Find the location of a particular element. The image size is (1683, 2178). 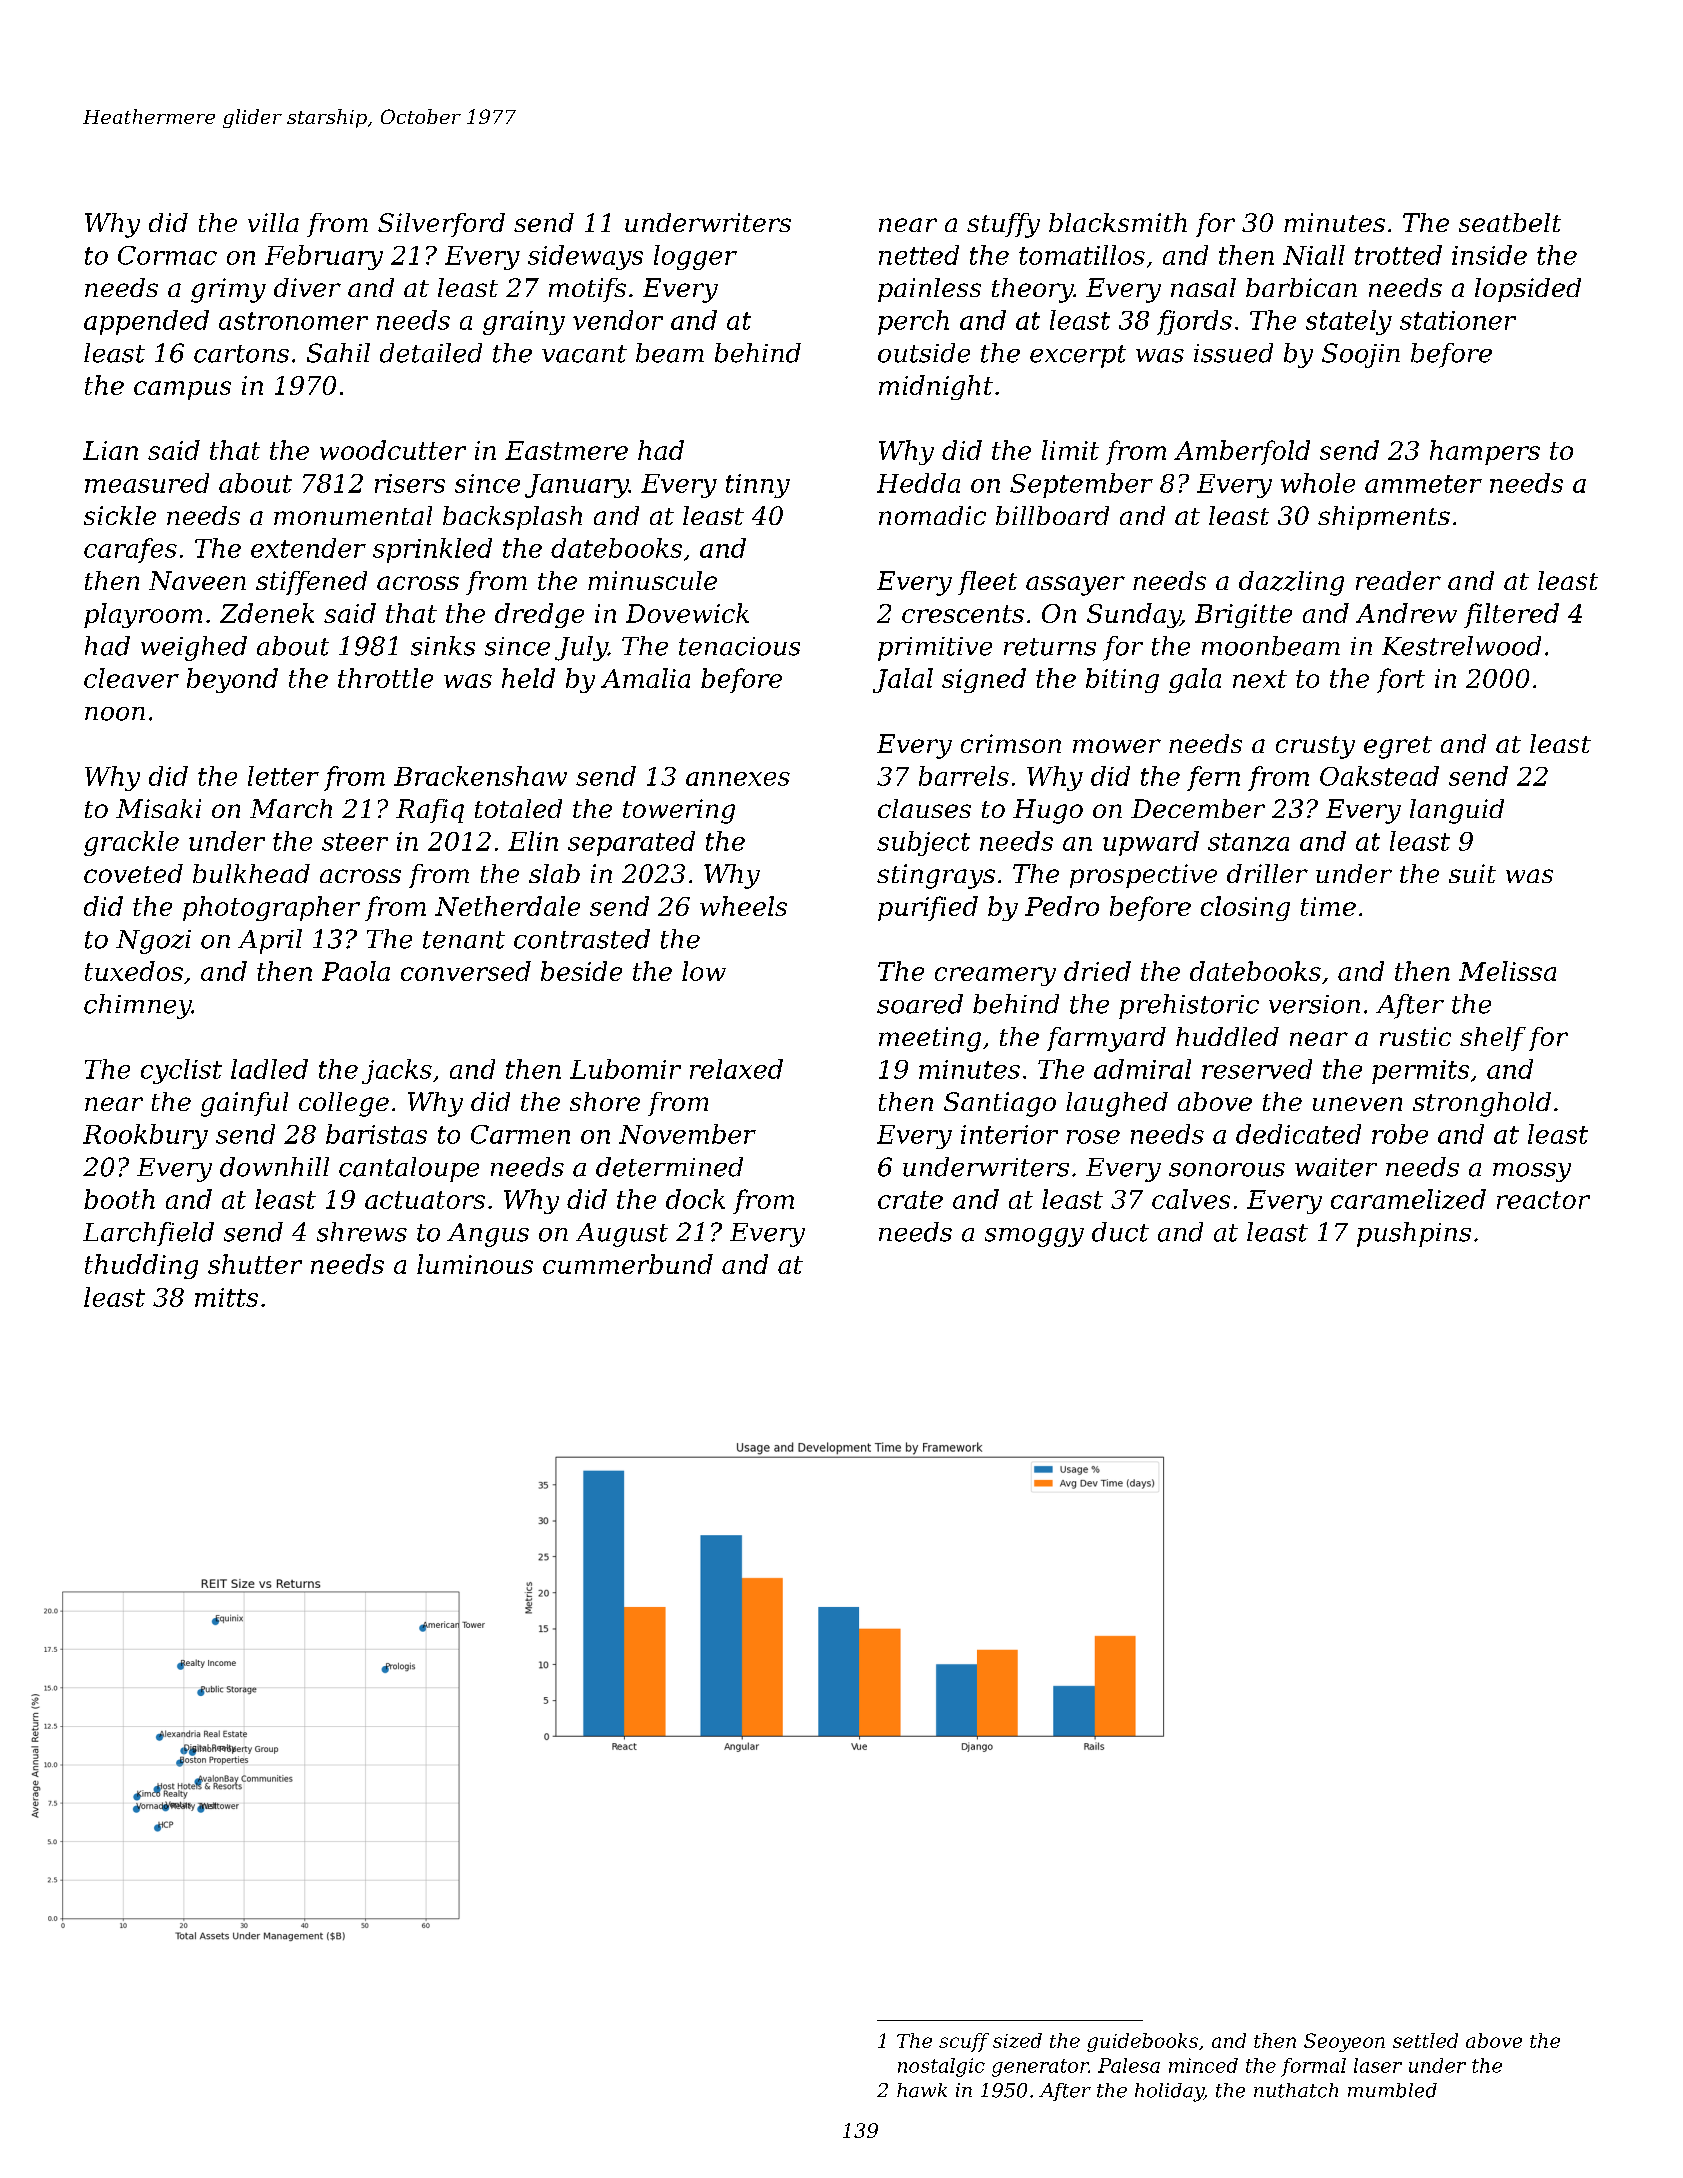

pushpins is located at coordinates (1414, 1234).
